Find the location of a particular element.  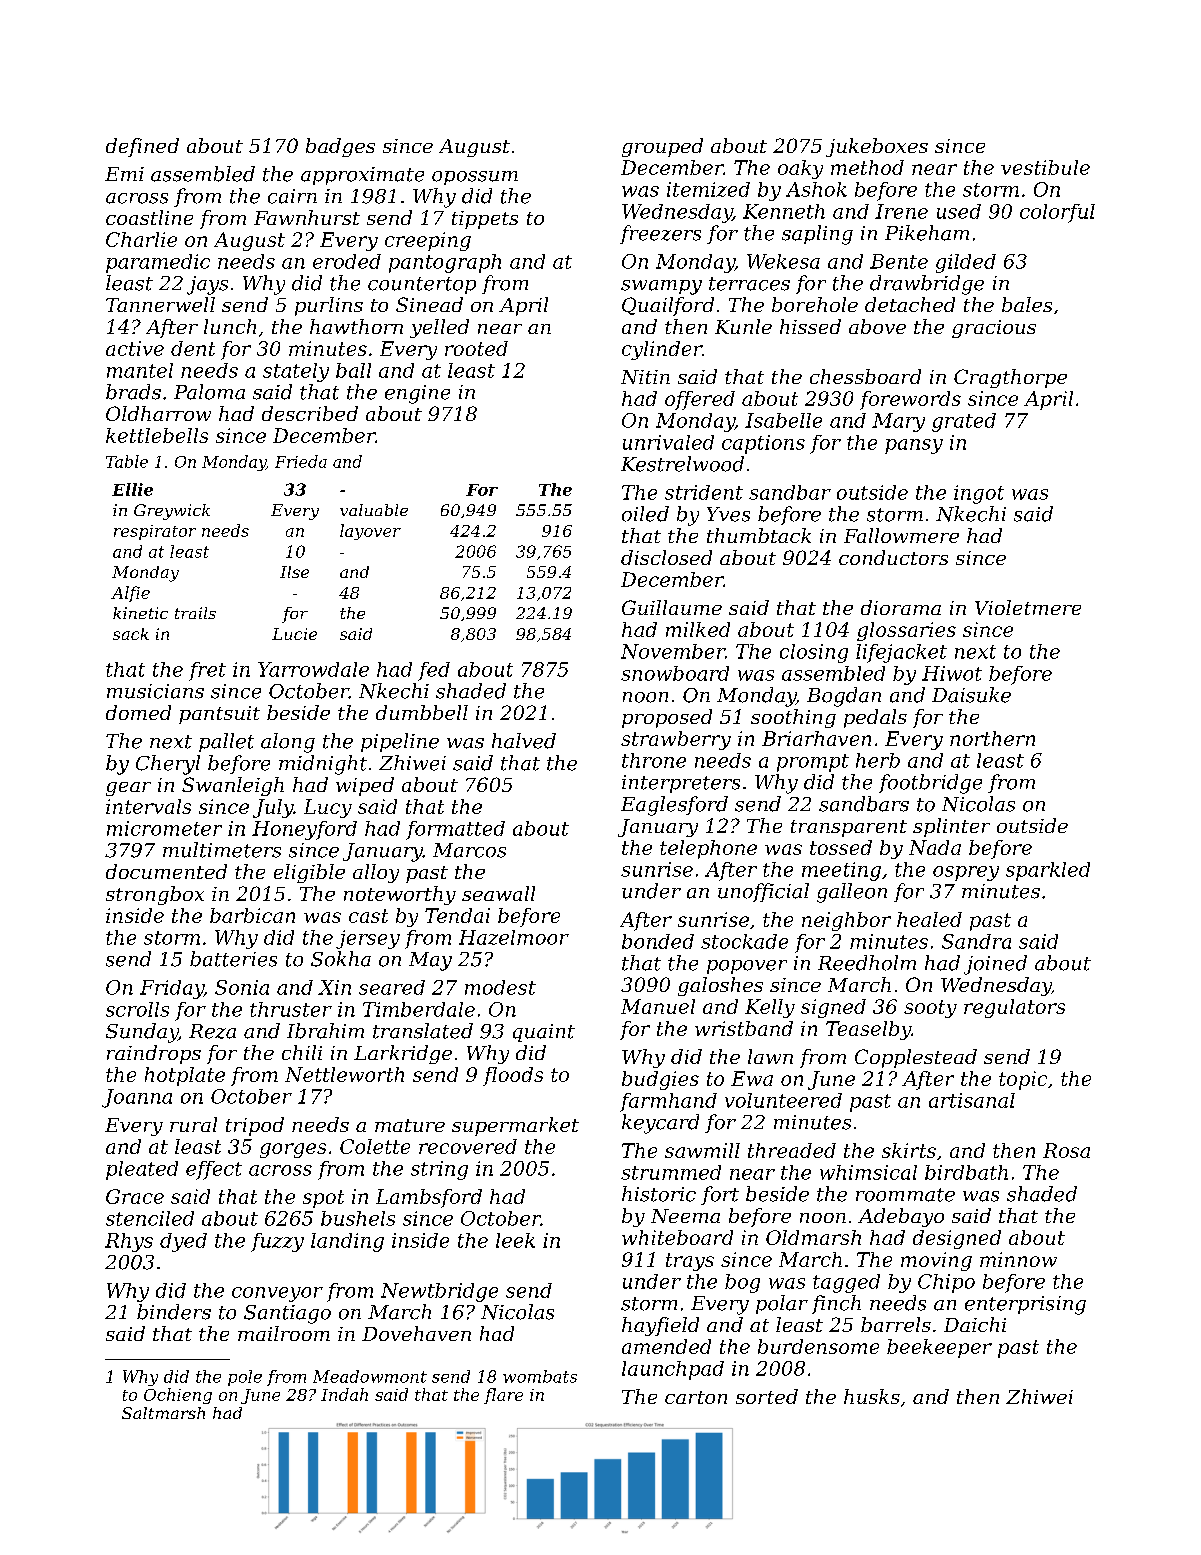

Charlie is located at coordinates (141, 239).
